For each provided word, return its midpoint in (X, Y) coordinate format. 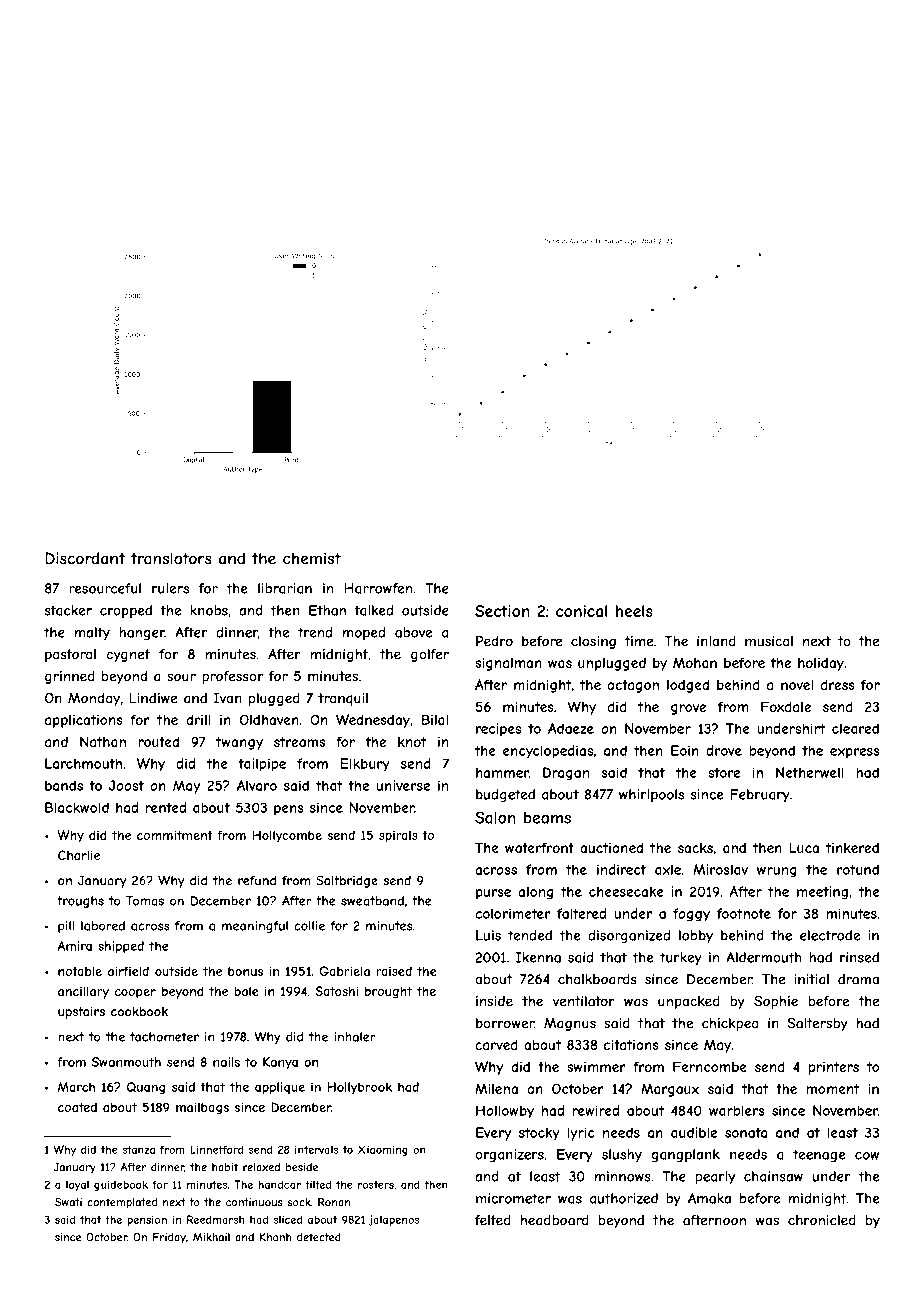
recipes (498, 730)
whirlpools (651, 795)
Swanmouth (126, 1062)
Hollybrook (359, 1088)
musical (769, 641)
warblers (737, 1110)
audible (694, 1132)
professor (232, 677)
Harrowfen (378, 588)
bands (64, 785)
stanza (138, 1150)
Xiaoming (383, 1150)
